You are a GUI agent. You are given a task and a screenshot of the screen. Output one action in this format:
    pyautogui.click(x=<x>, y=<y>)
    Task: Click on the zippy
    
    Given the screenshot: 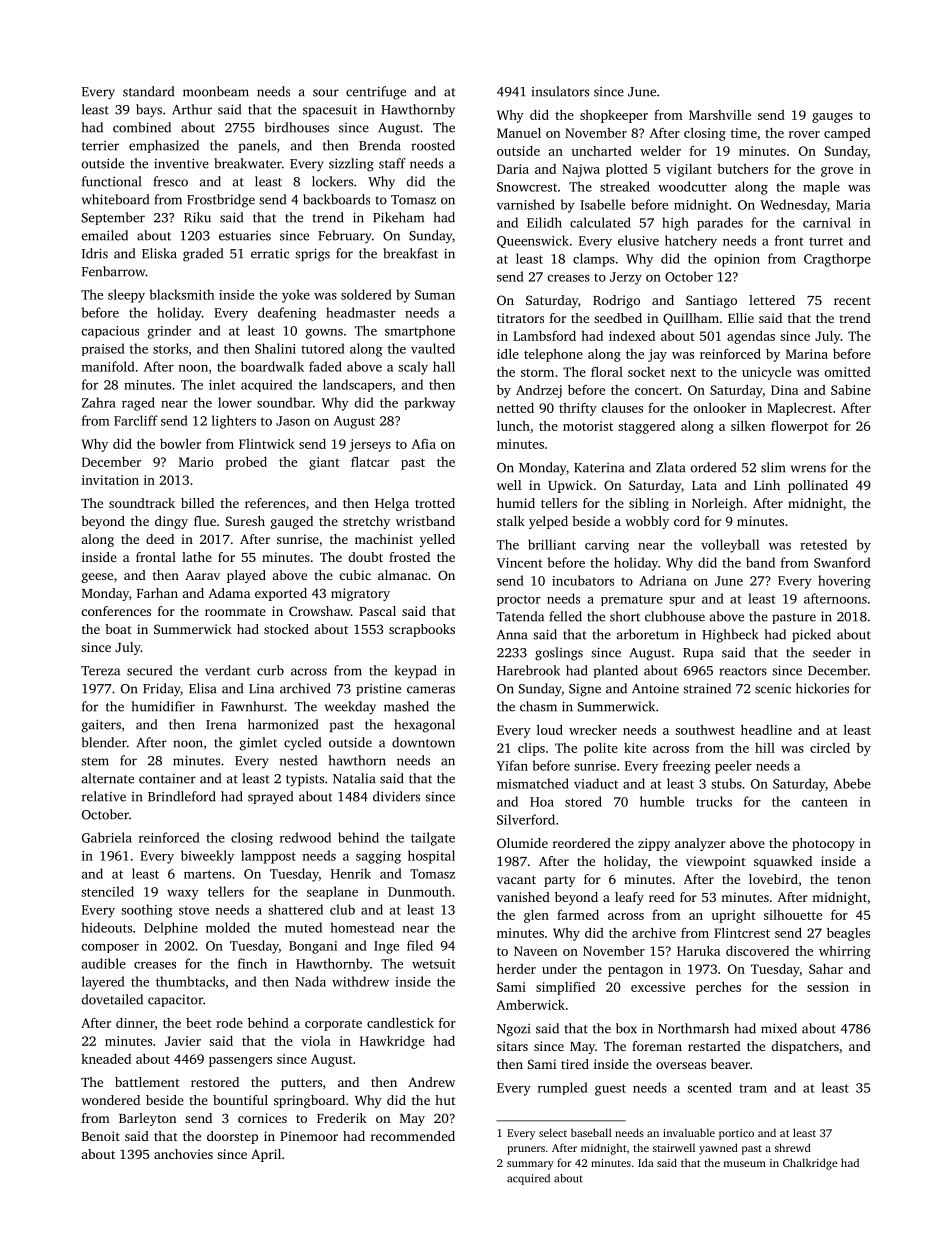 What is the action you would take?
    pyautogui.click(x=654, y=844)
